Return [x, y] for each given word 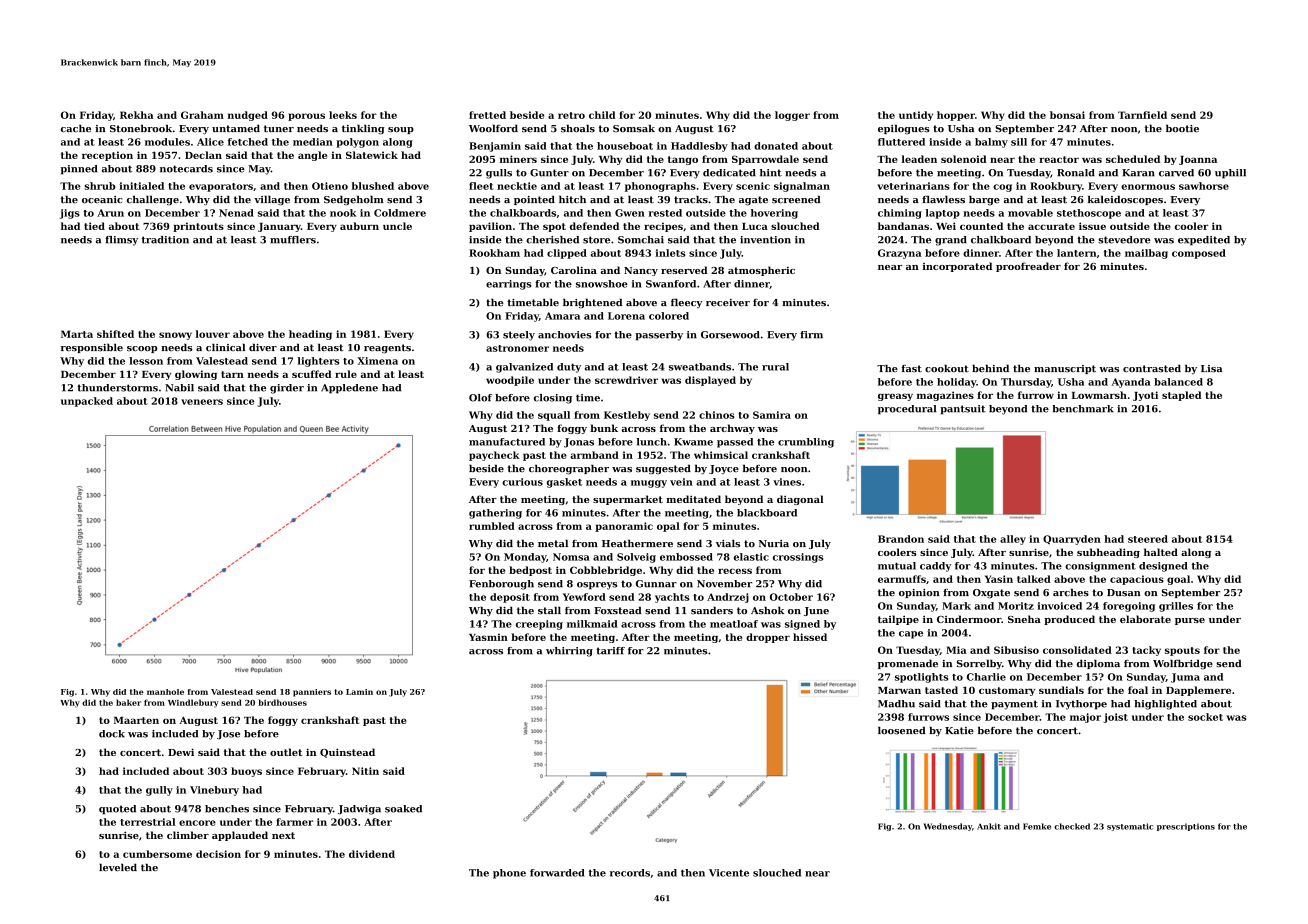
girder [287, 389]
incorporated [957, 267]
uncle [397, 226]
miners [518, 159]
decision [218, 854]
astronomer [517, 348]
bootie [1182, 128]
